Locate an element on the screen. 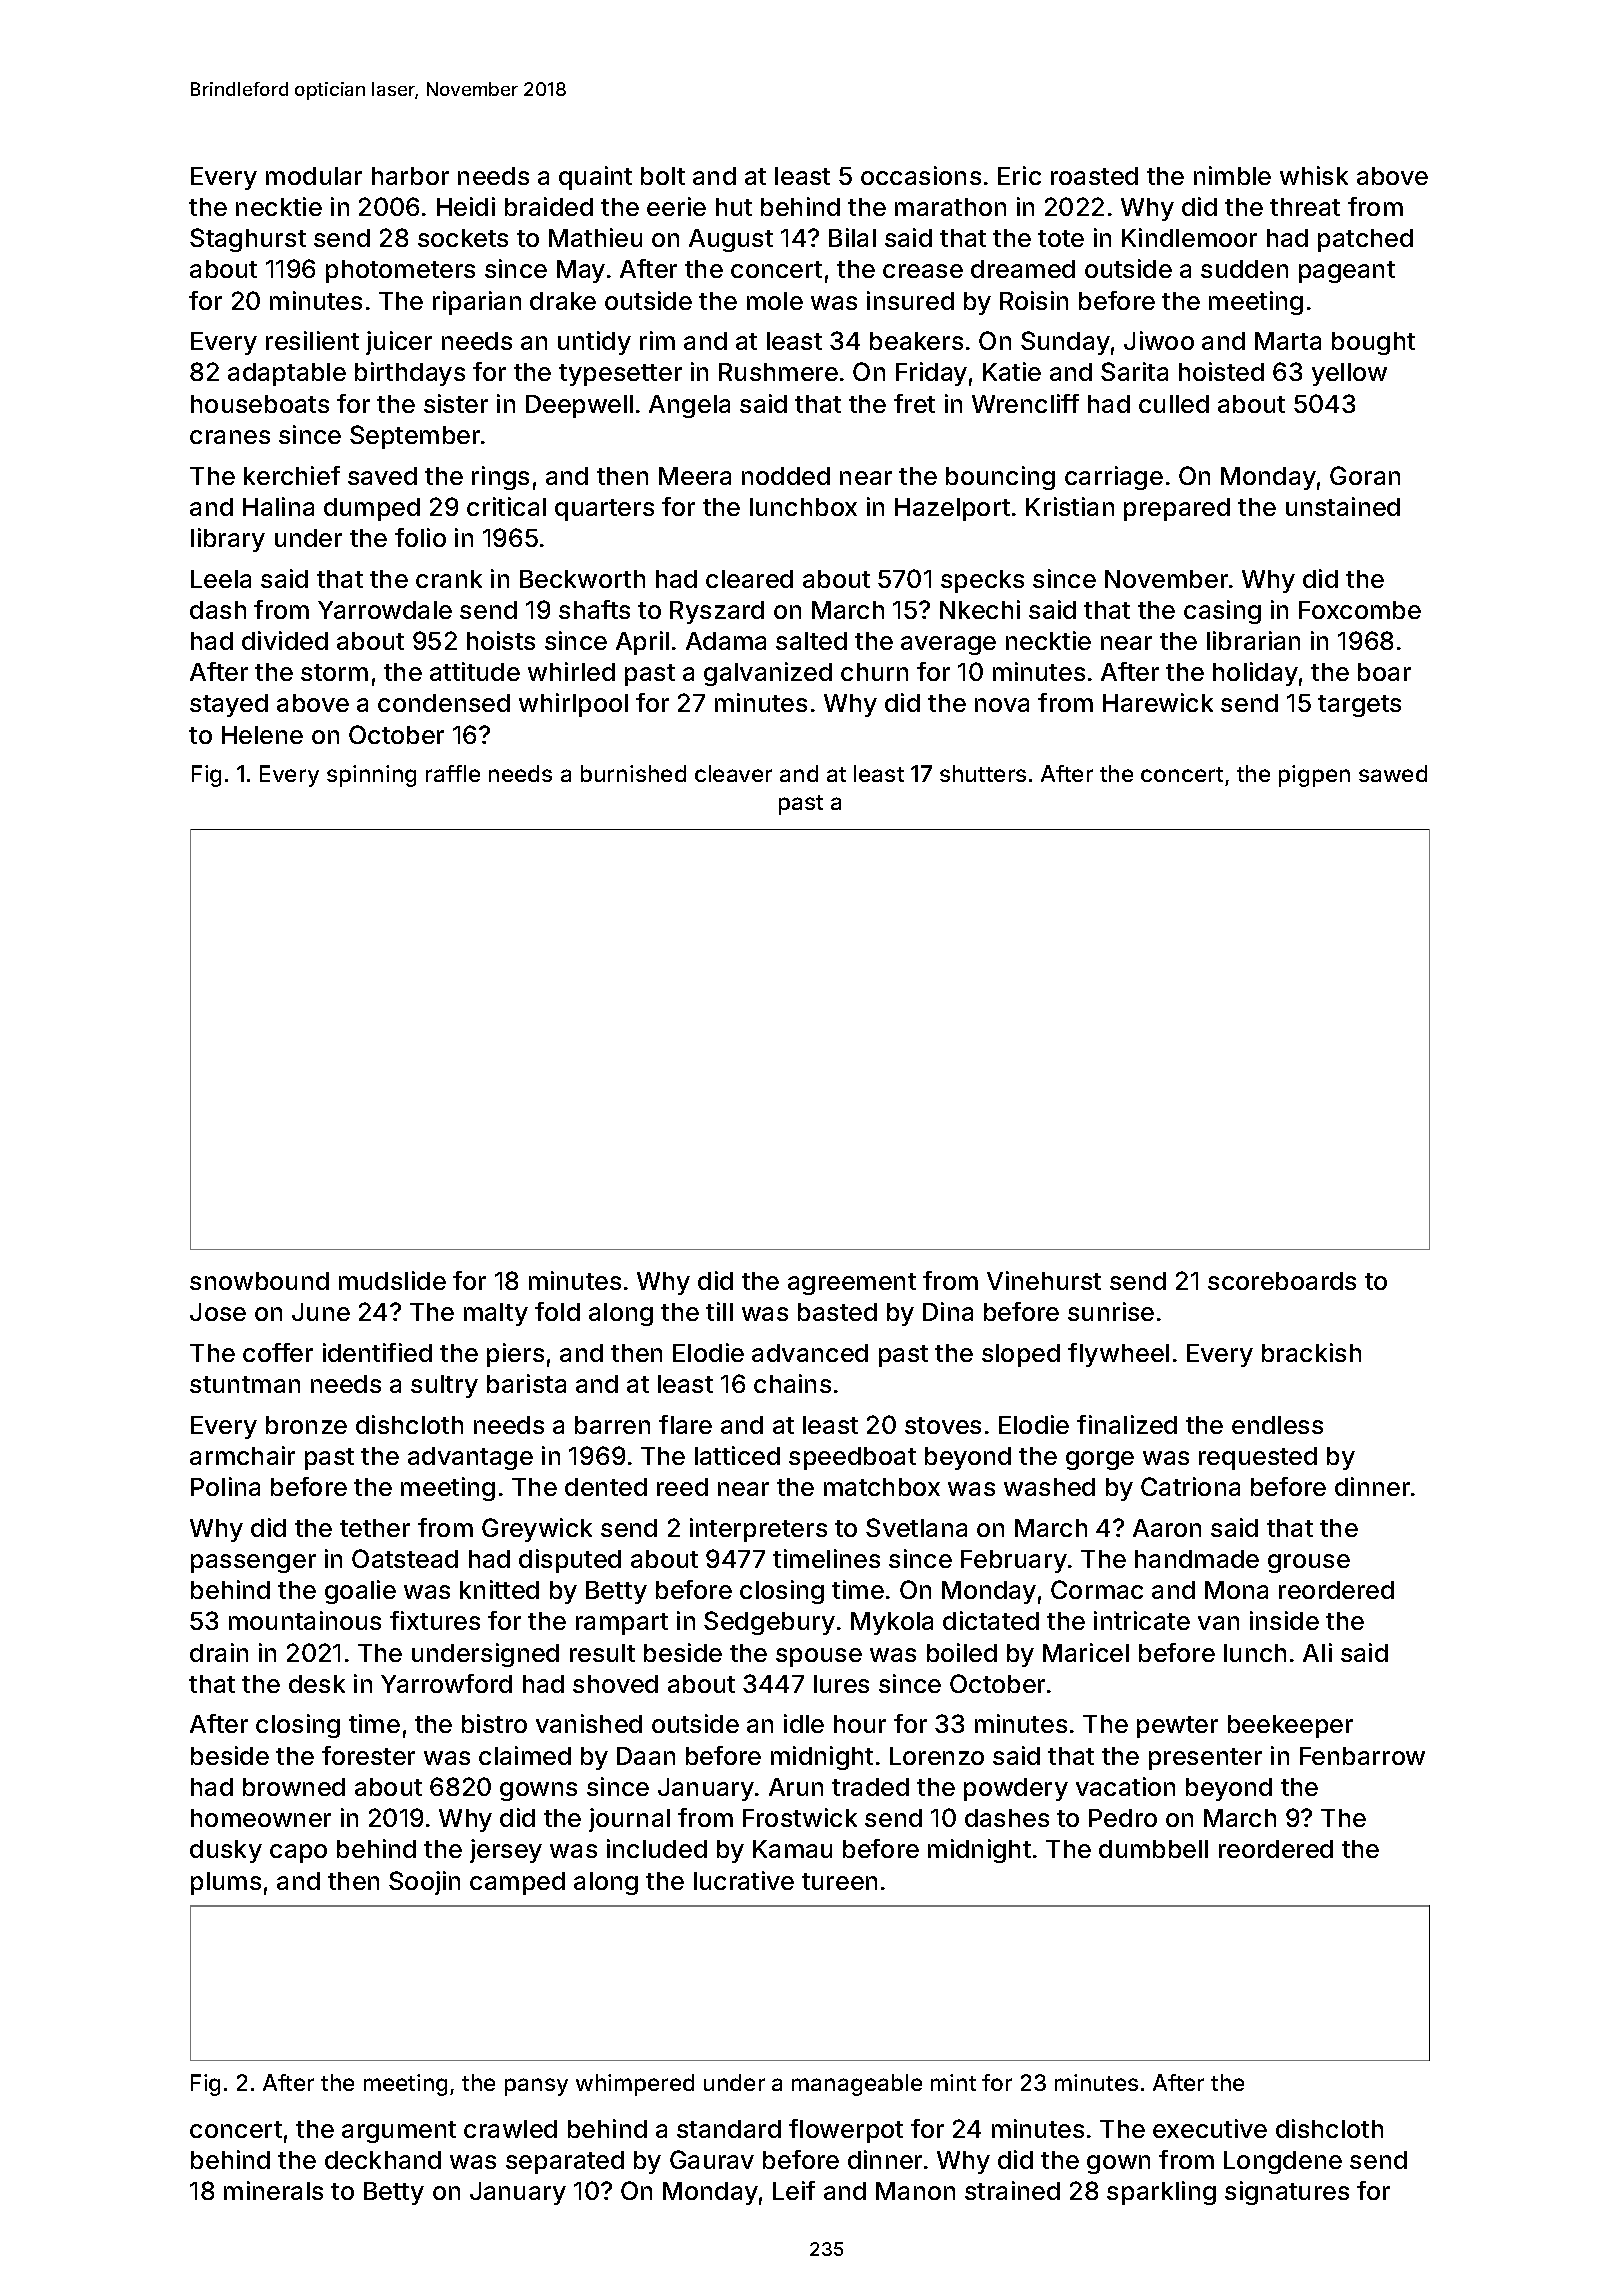 The image size is (1620, 2292). birthdays is located at coordinates (410, 374).
